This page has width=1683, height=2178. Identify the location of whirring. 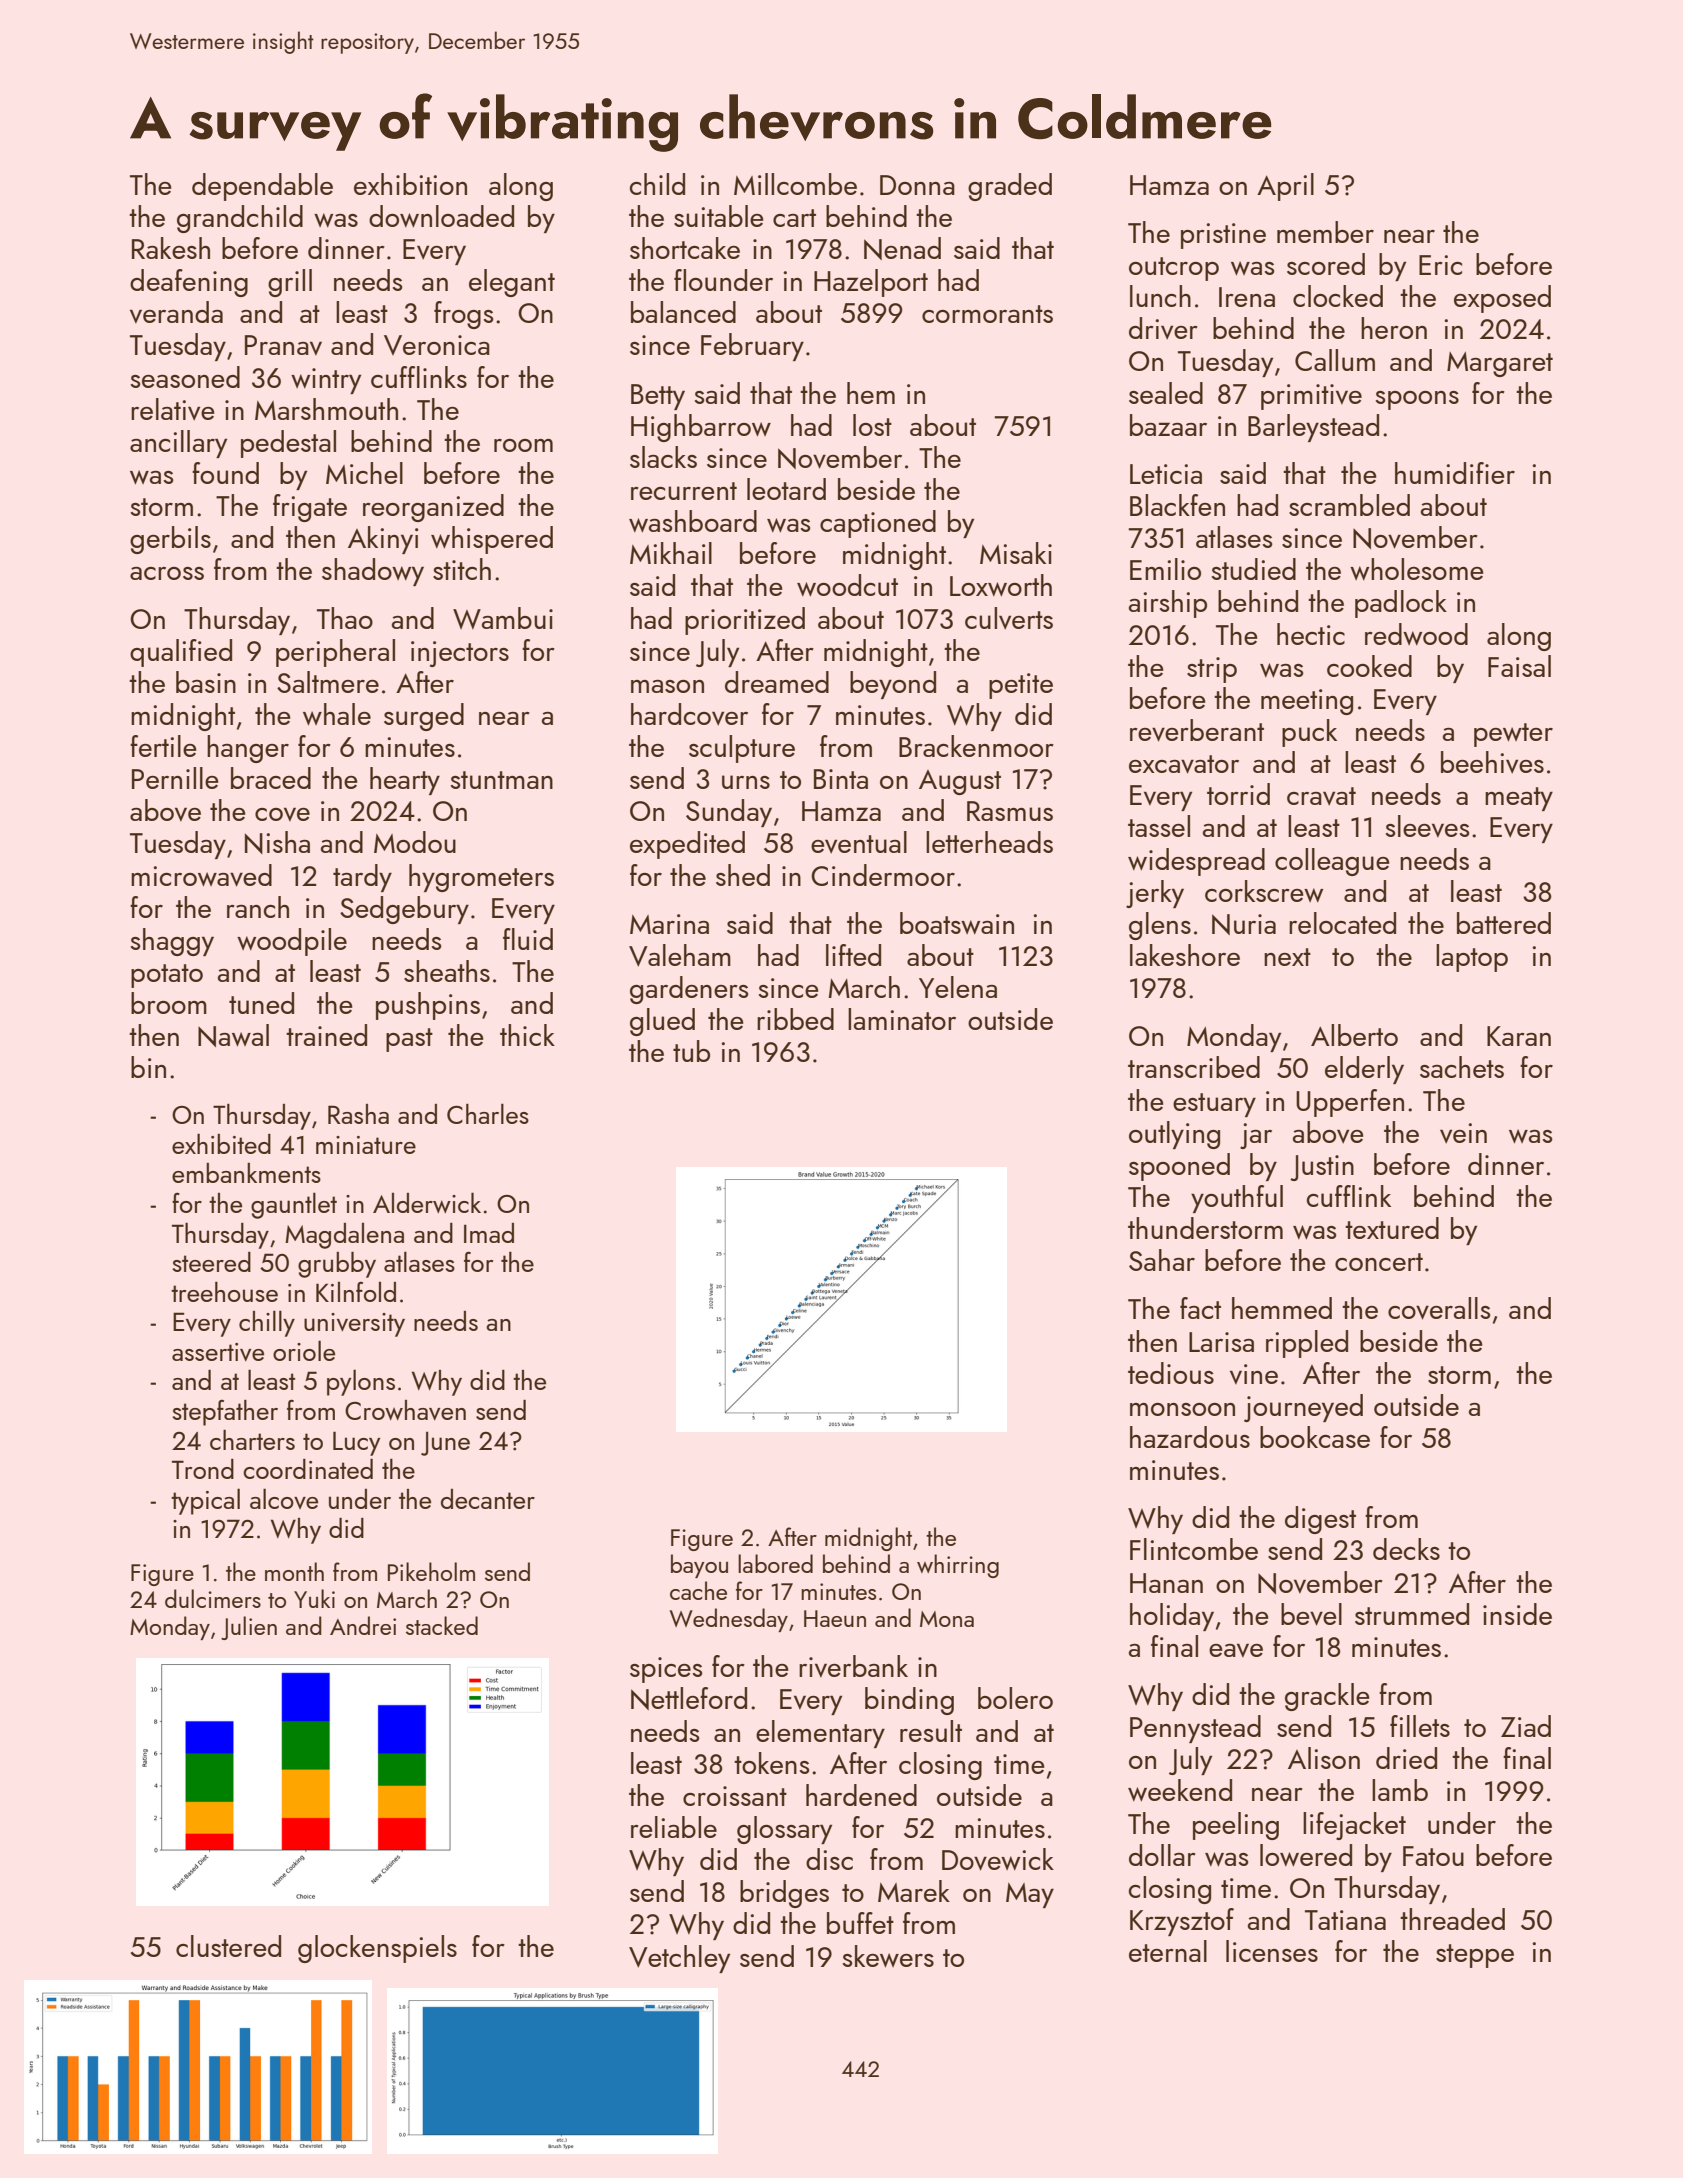
(958, 1566).
